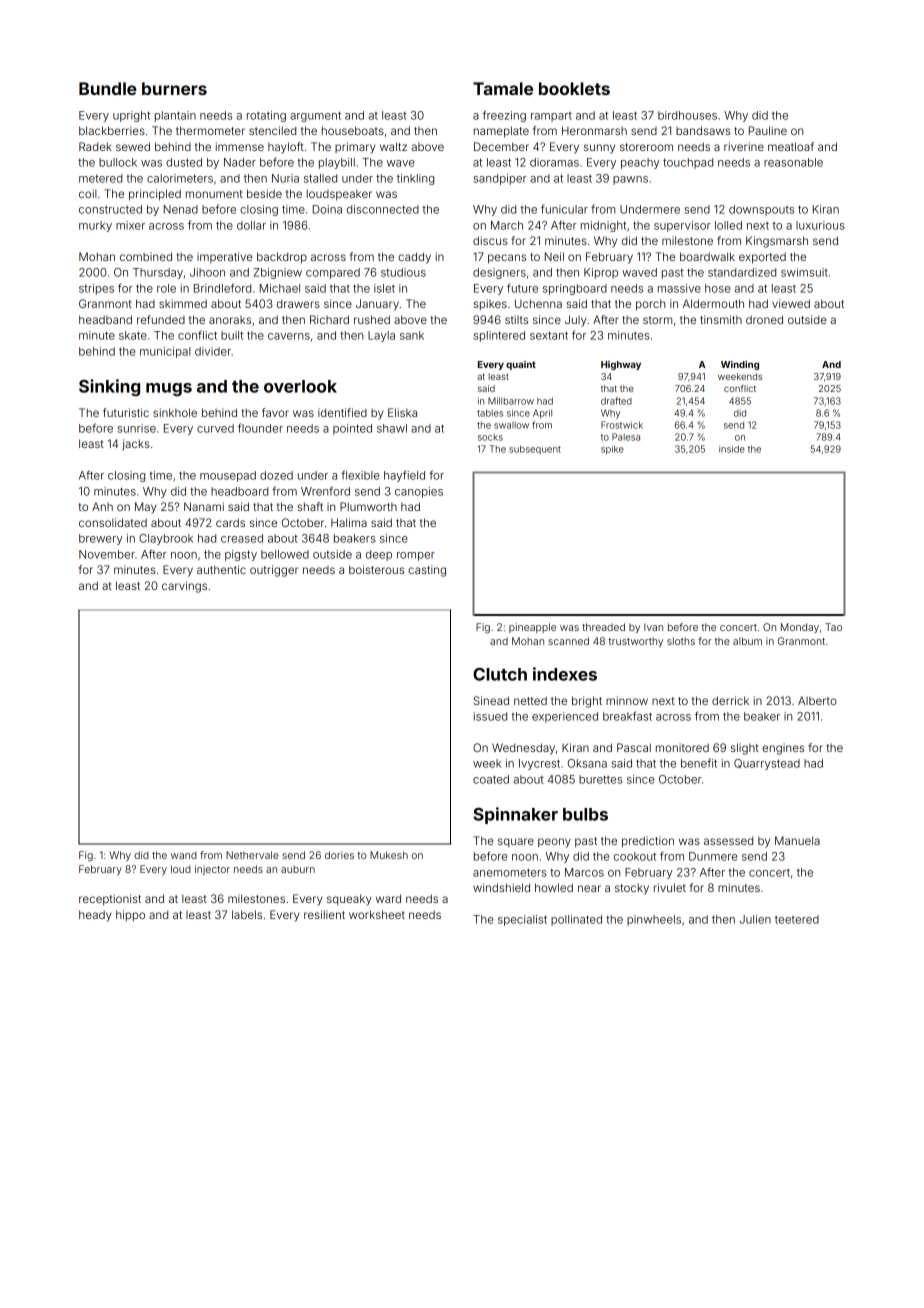 The height and width of the document is (1308, 924). Describe the element at coordinates (503, 88) in the document. I see `Tamale` at that location.
